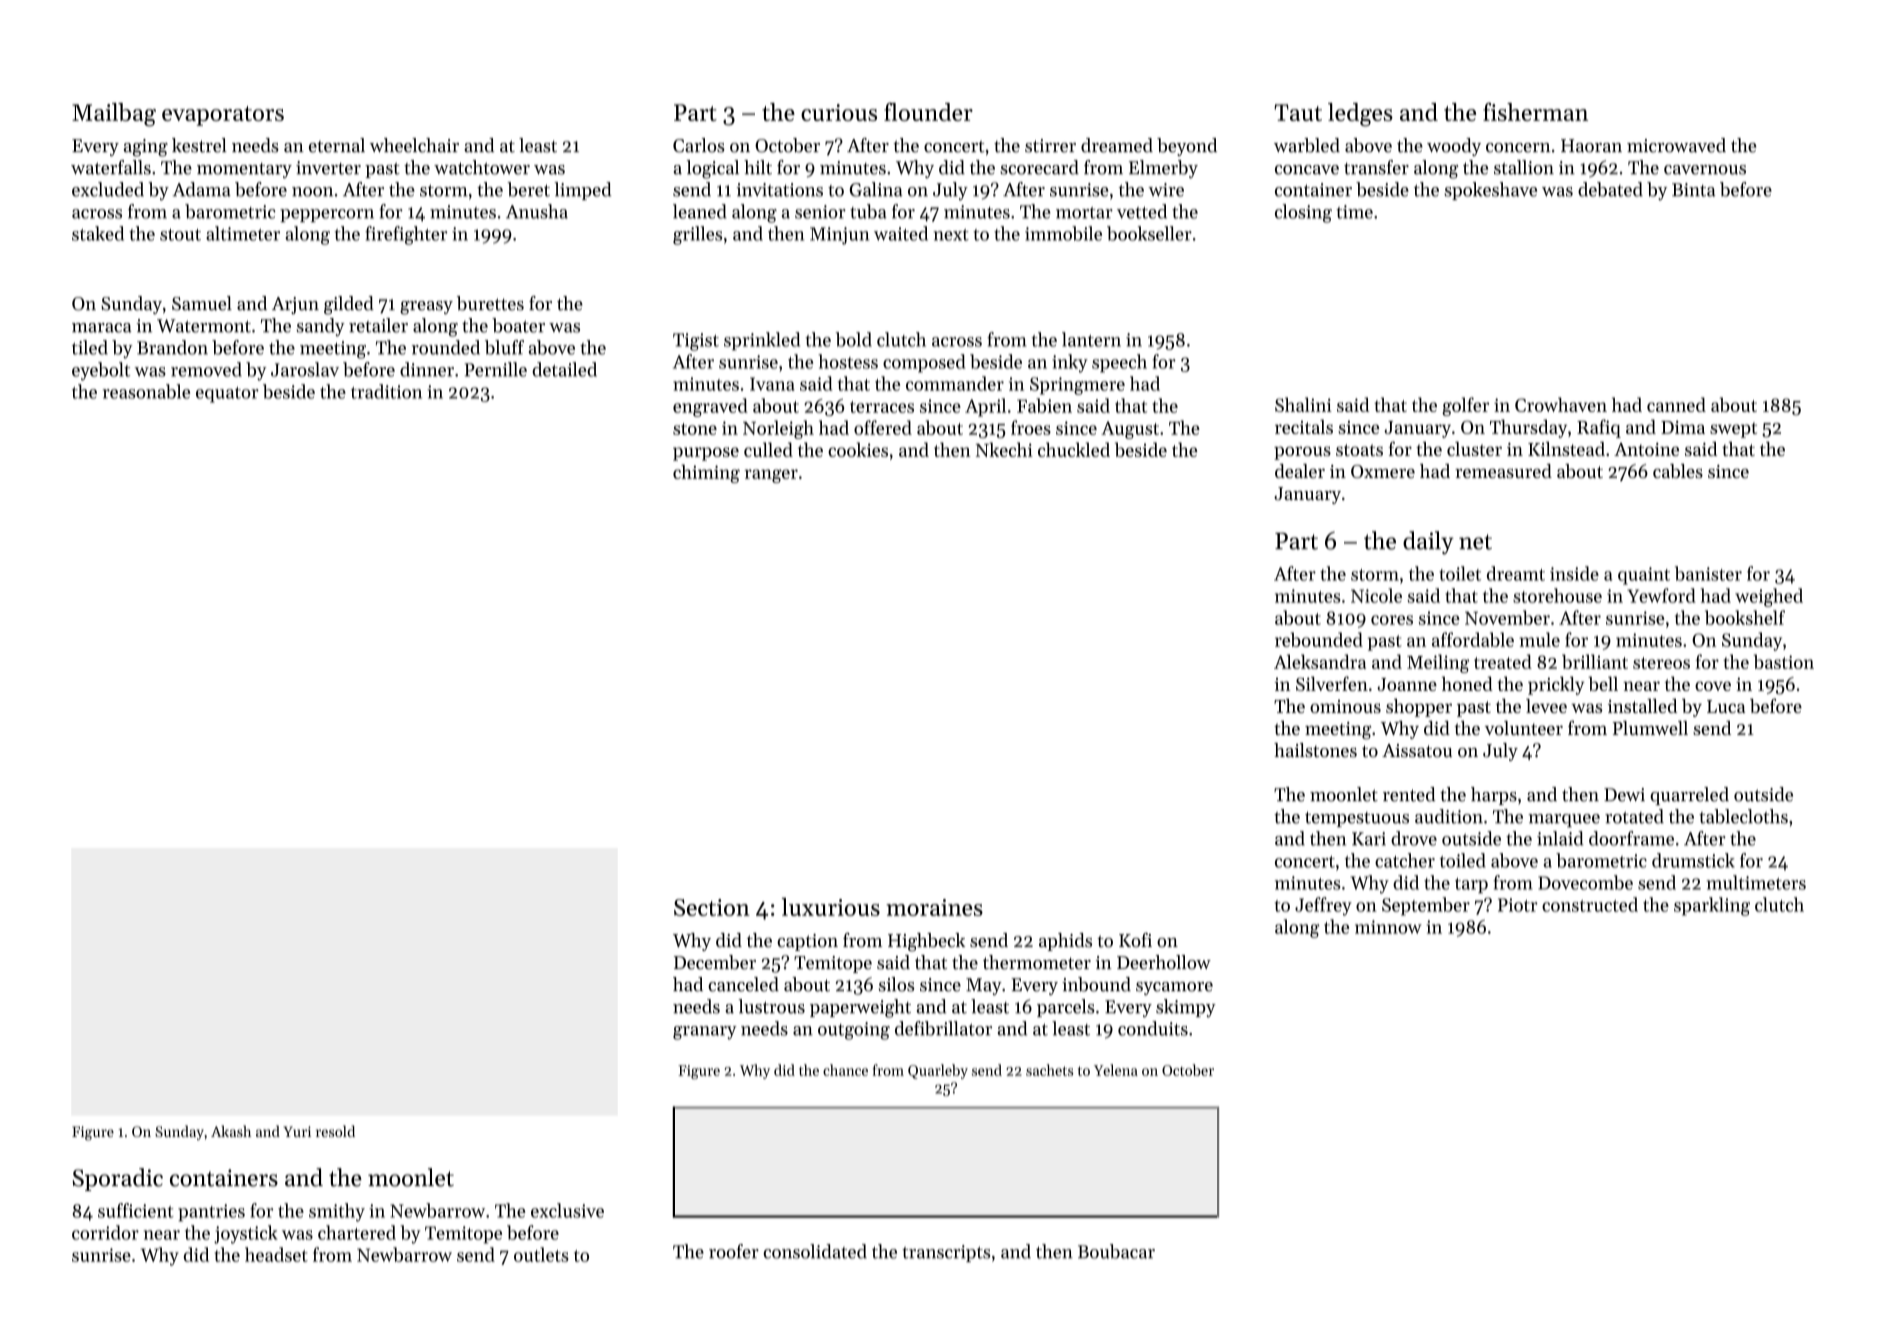  I want to click on luxurious, so click(831, 907).
